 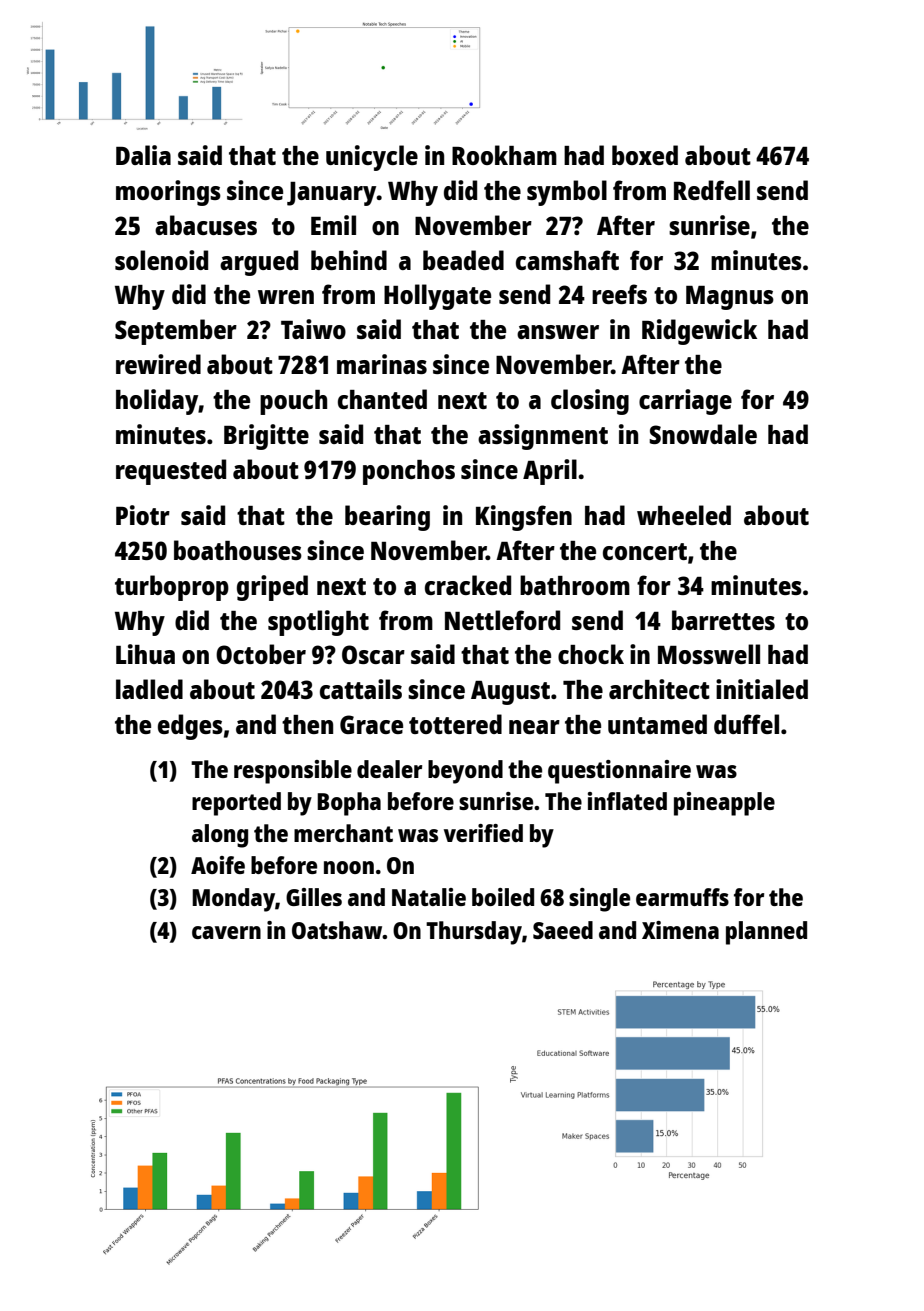 What do you see at coordinates (337, 930) in the image?
I see `Oatshaw` at bounding box center [337, 930].
